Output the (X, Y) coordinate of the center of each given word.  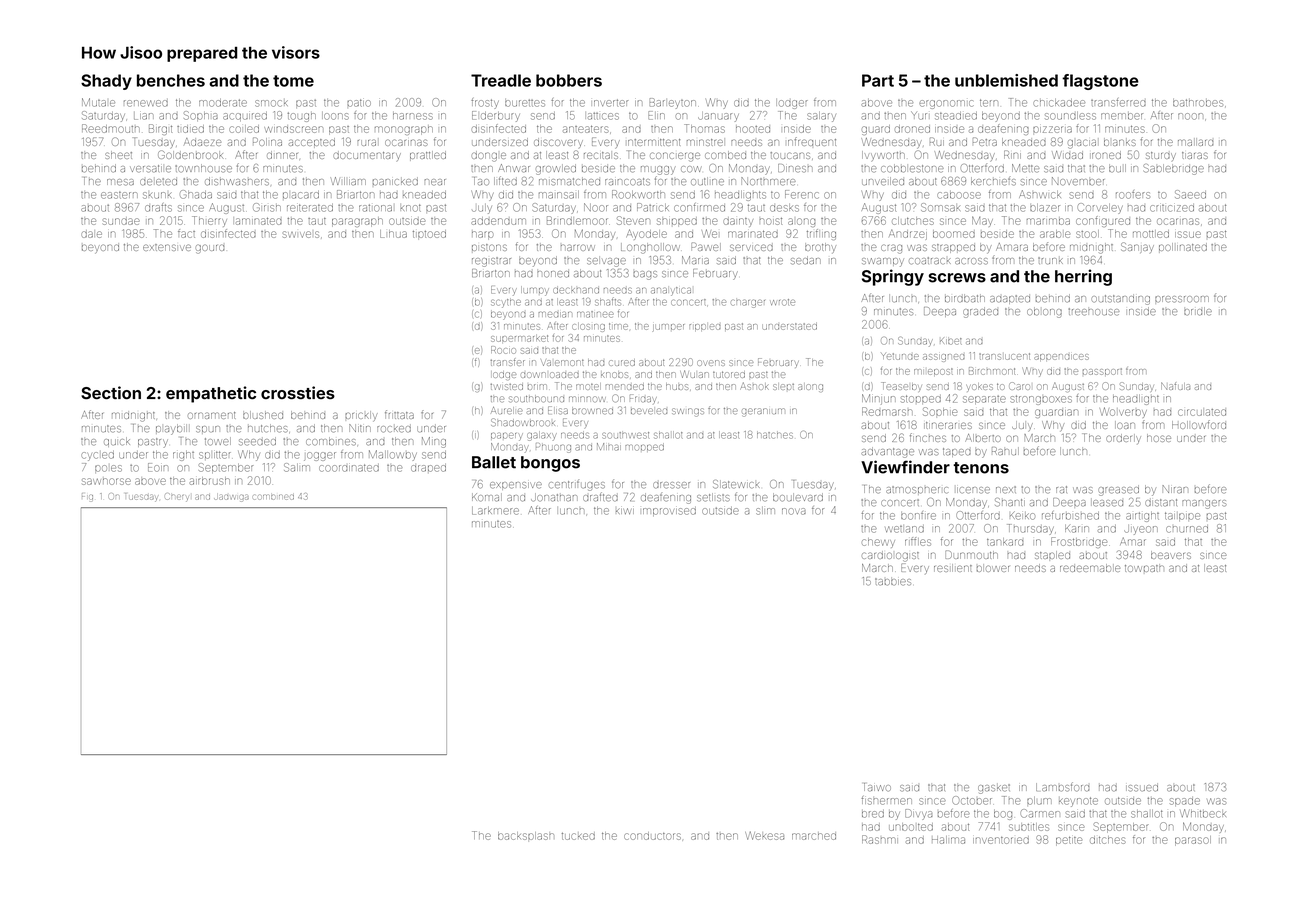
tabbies (893, 582)
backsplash (526, 836)
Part (878, 80)
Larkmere (495, 511)
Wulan (694, 374)
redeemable (1090, 568)
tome (293, 81)
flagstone (1100, 82)
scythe (506, 303)
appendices (1061, 357)
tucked (578, 836)
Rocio (503, 350)
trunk (1050, 260)
